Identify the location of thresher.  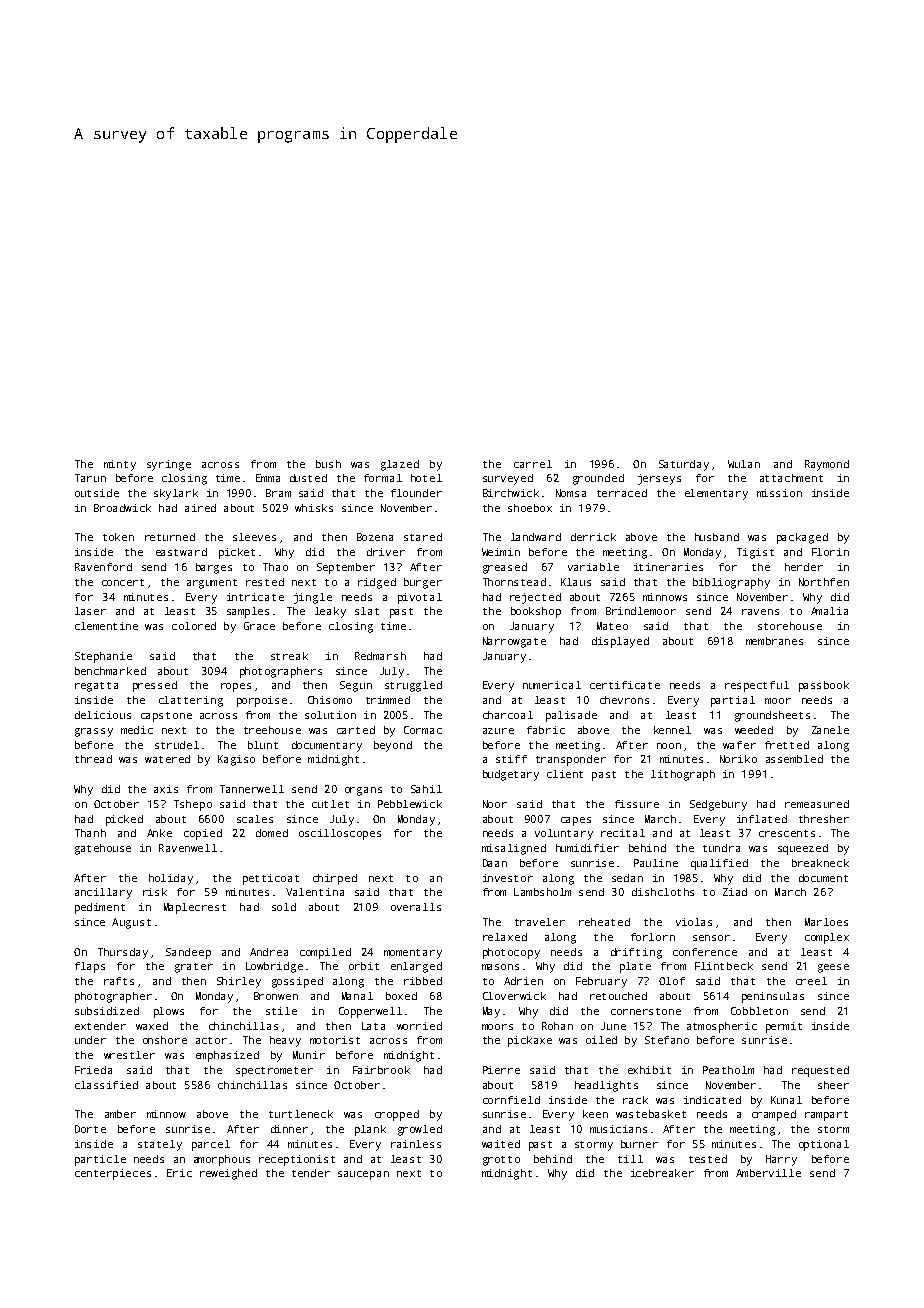
(824, 819).
